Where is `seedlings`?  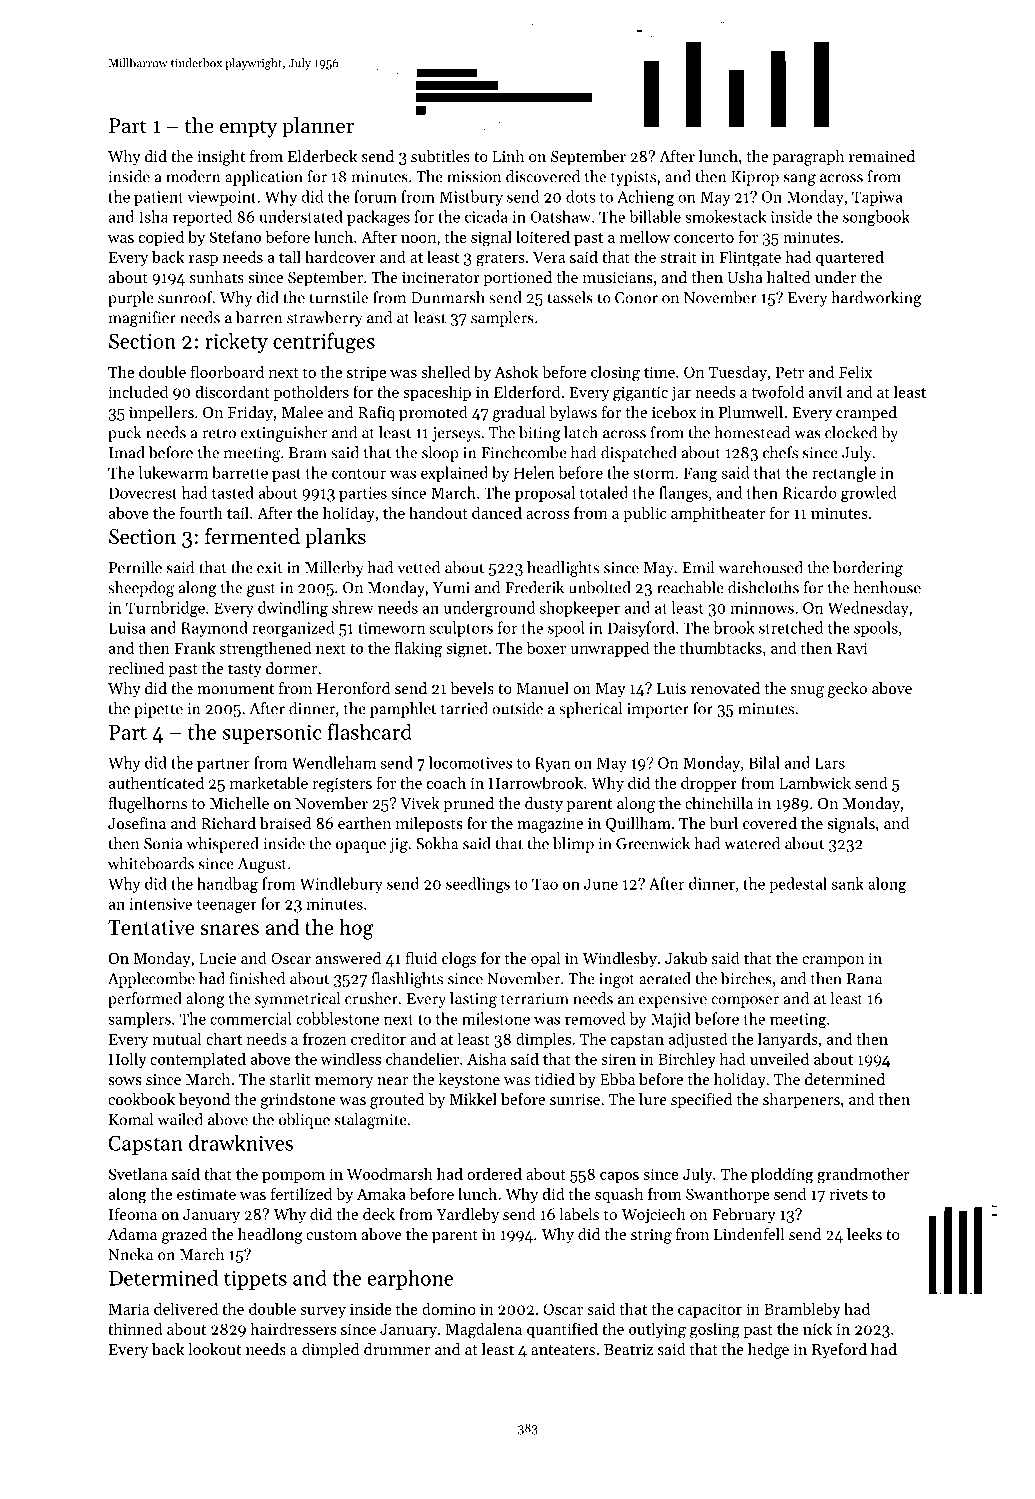
seedlings is located at coordinates (478, 885).
